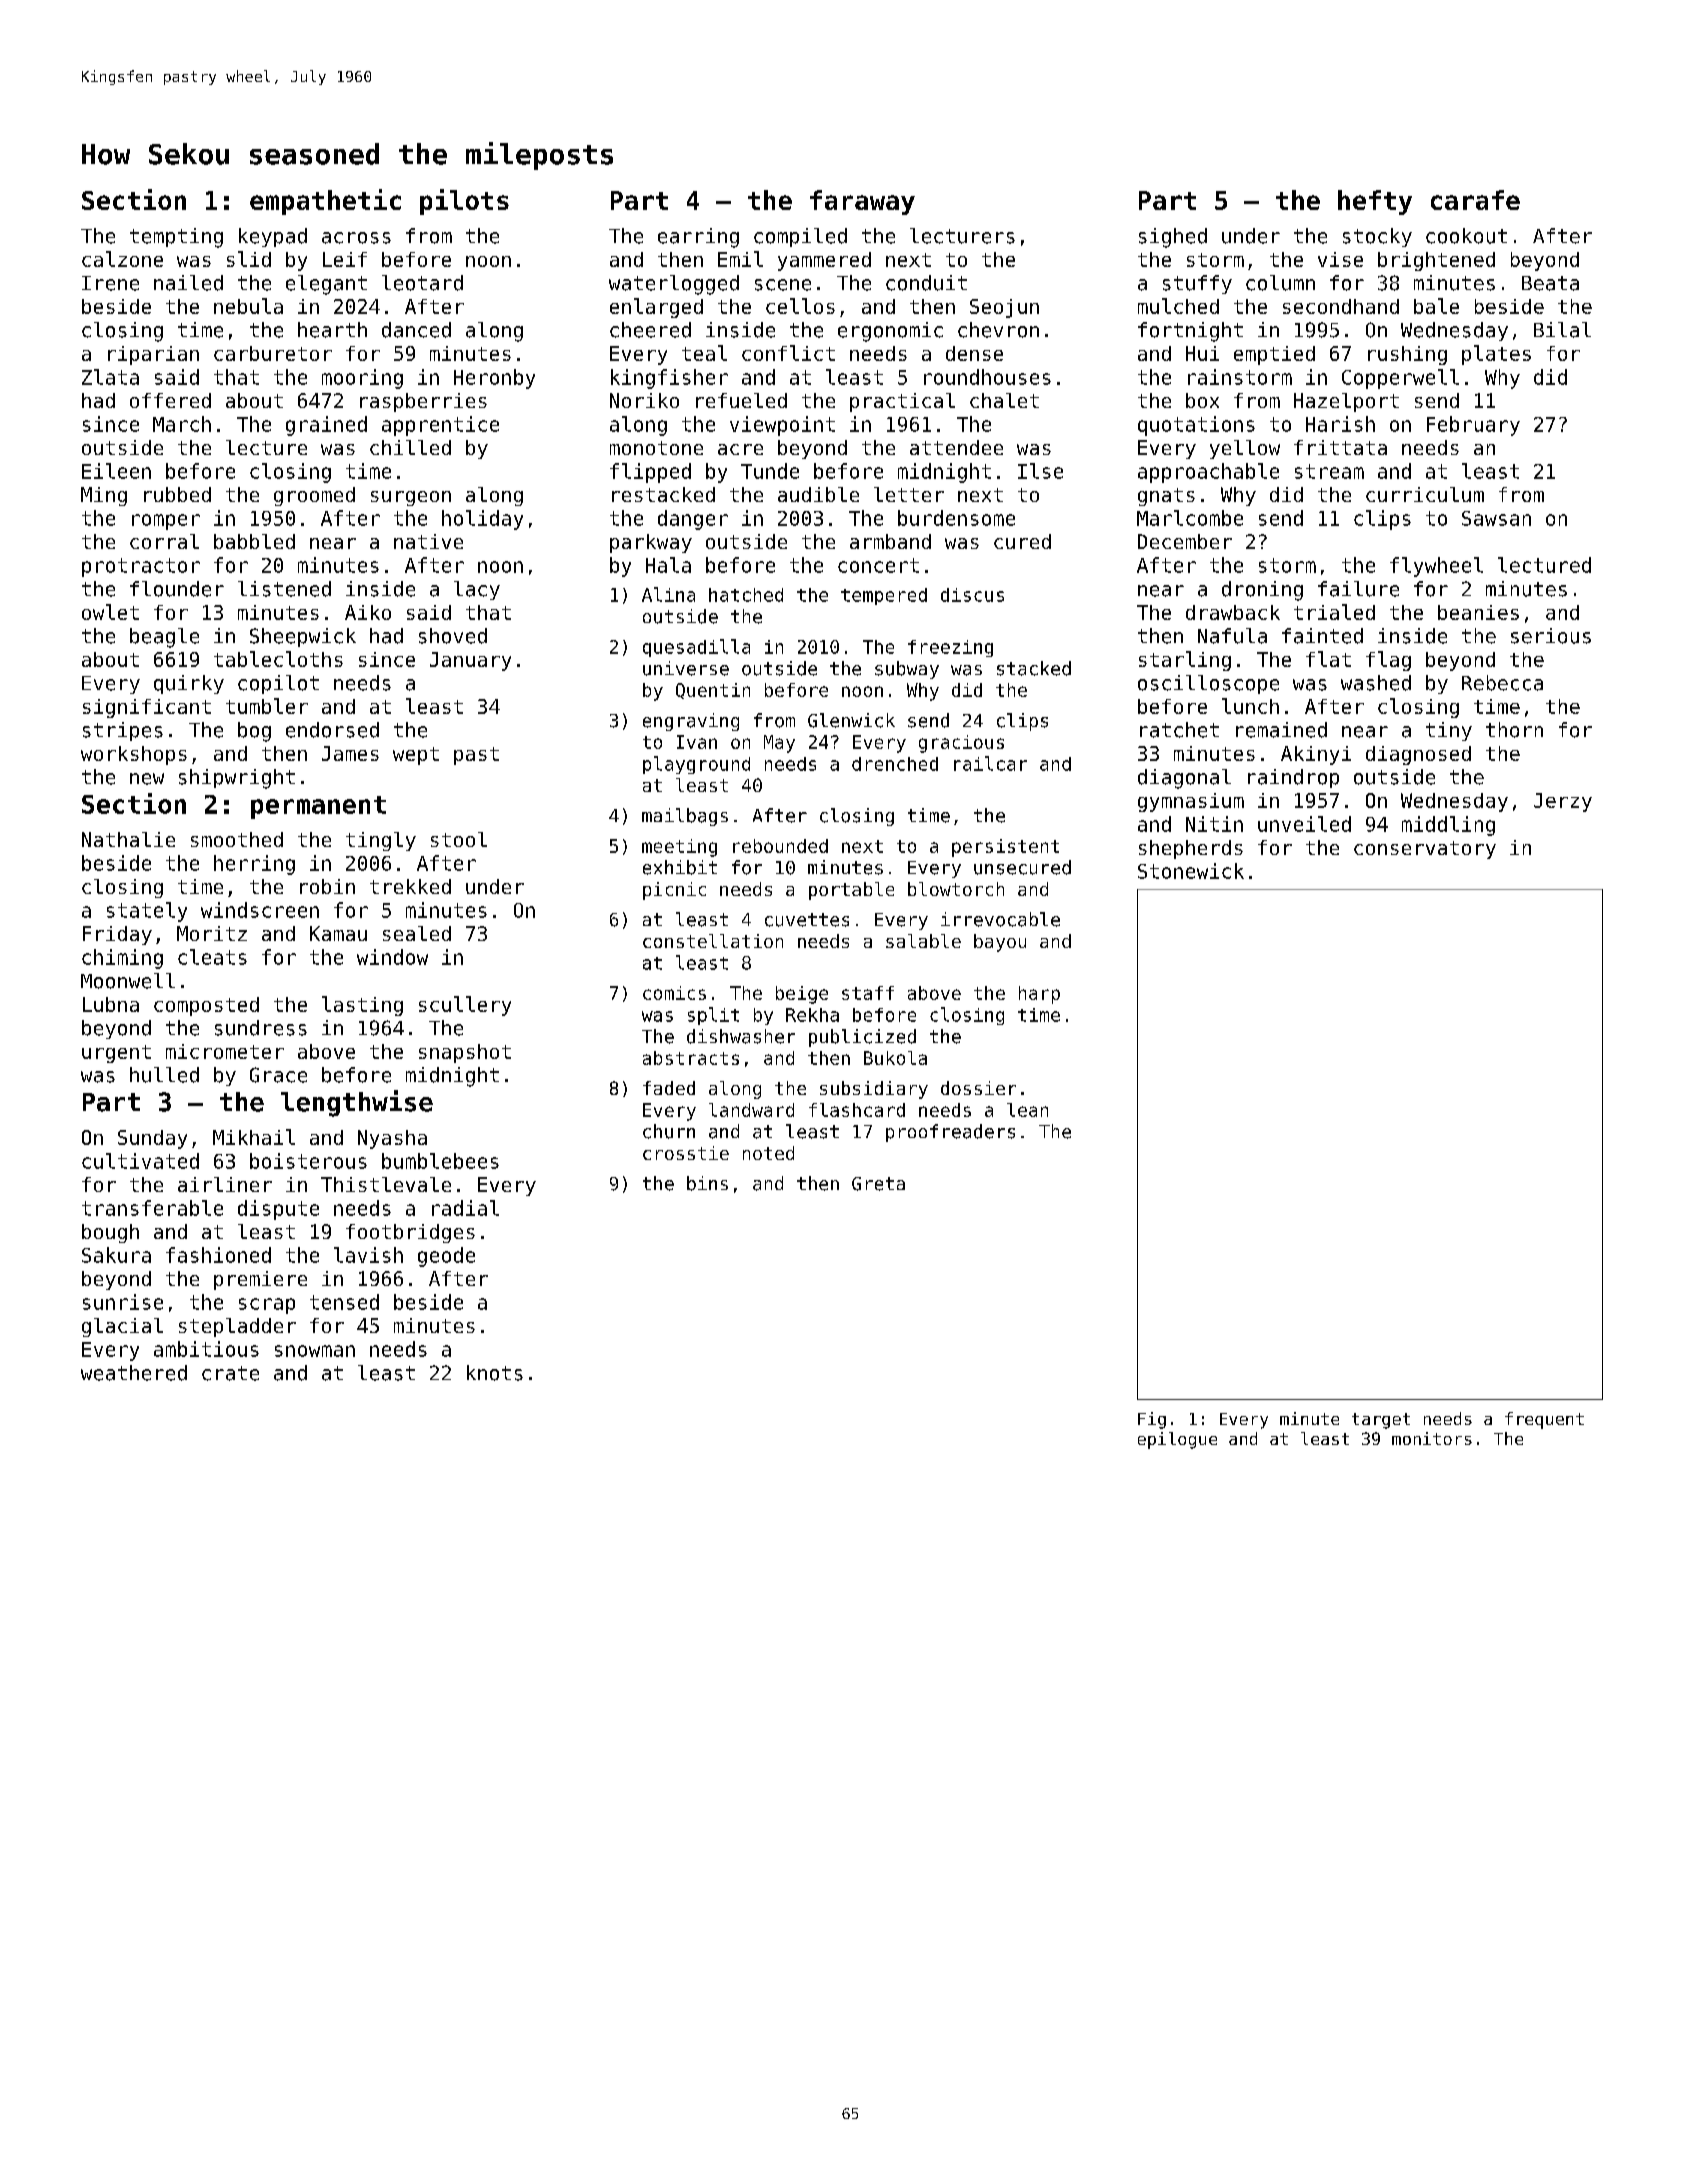  I want to click on hulled, so click(164, 1075).
